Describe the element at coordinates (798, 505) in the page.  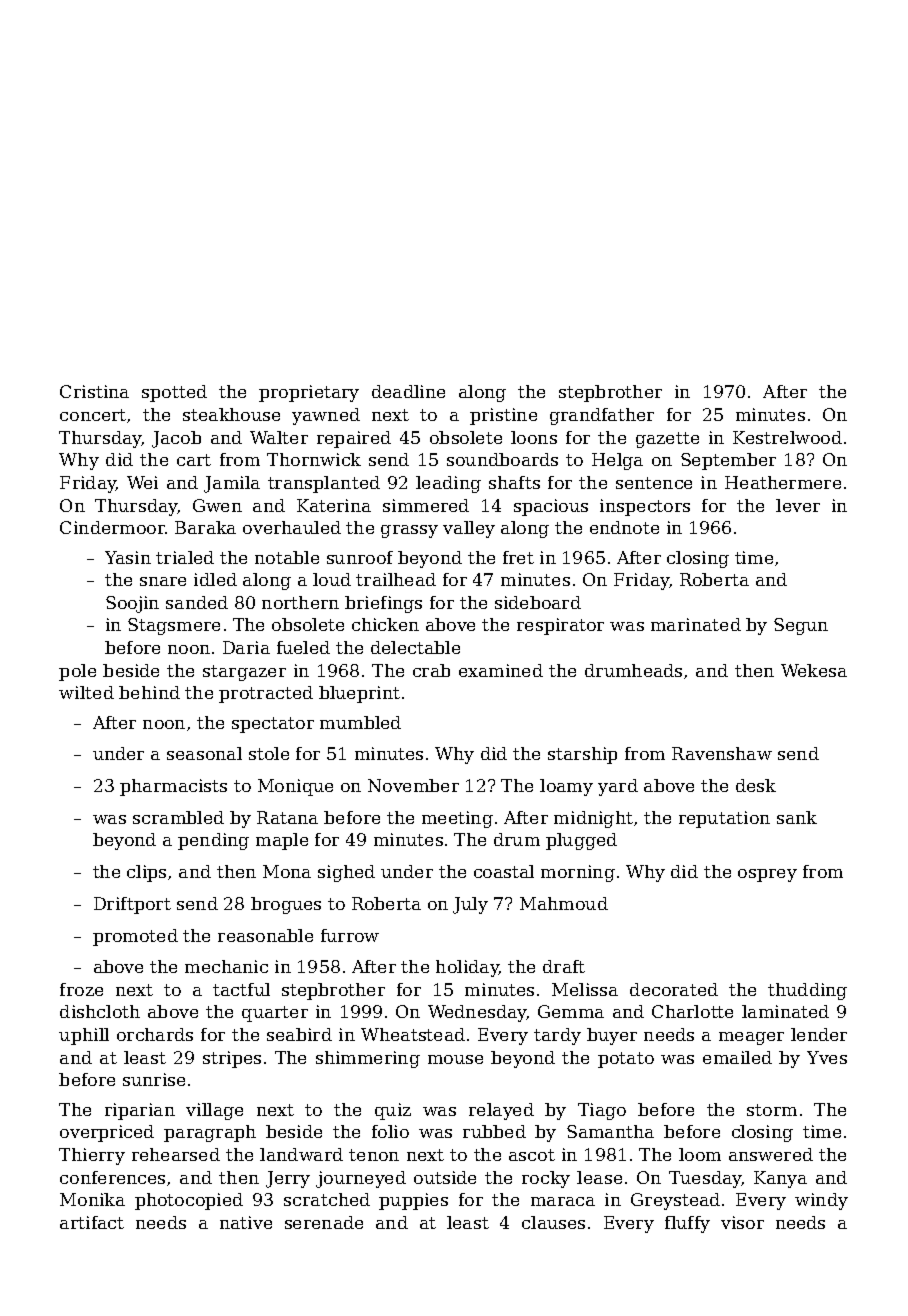
I see `lever` at that location.
